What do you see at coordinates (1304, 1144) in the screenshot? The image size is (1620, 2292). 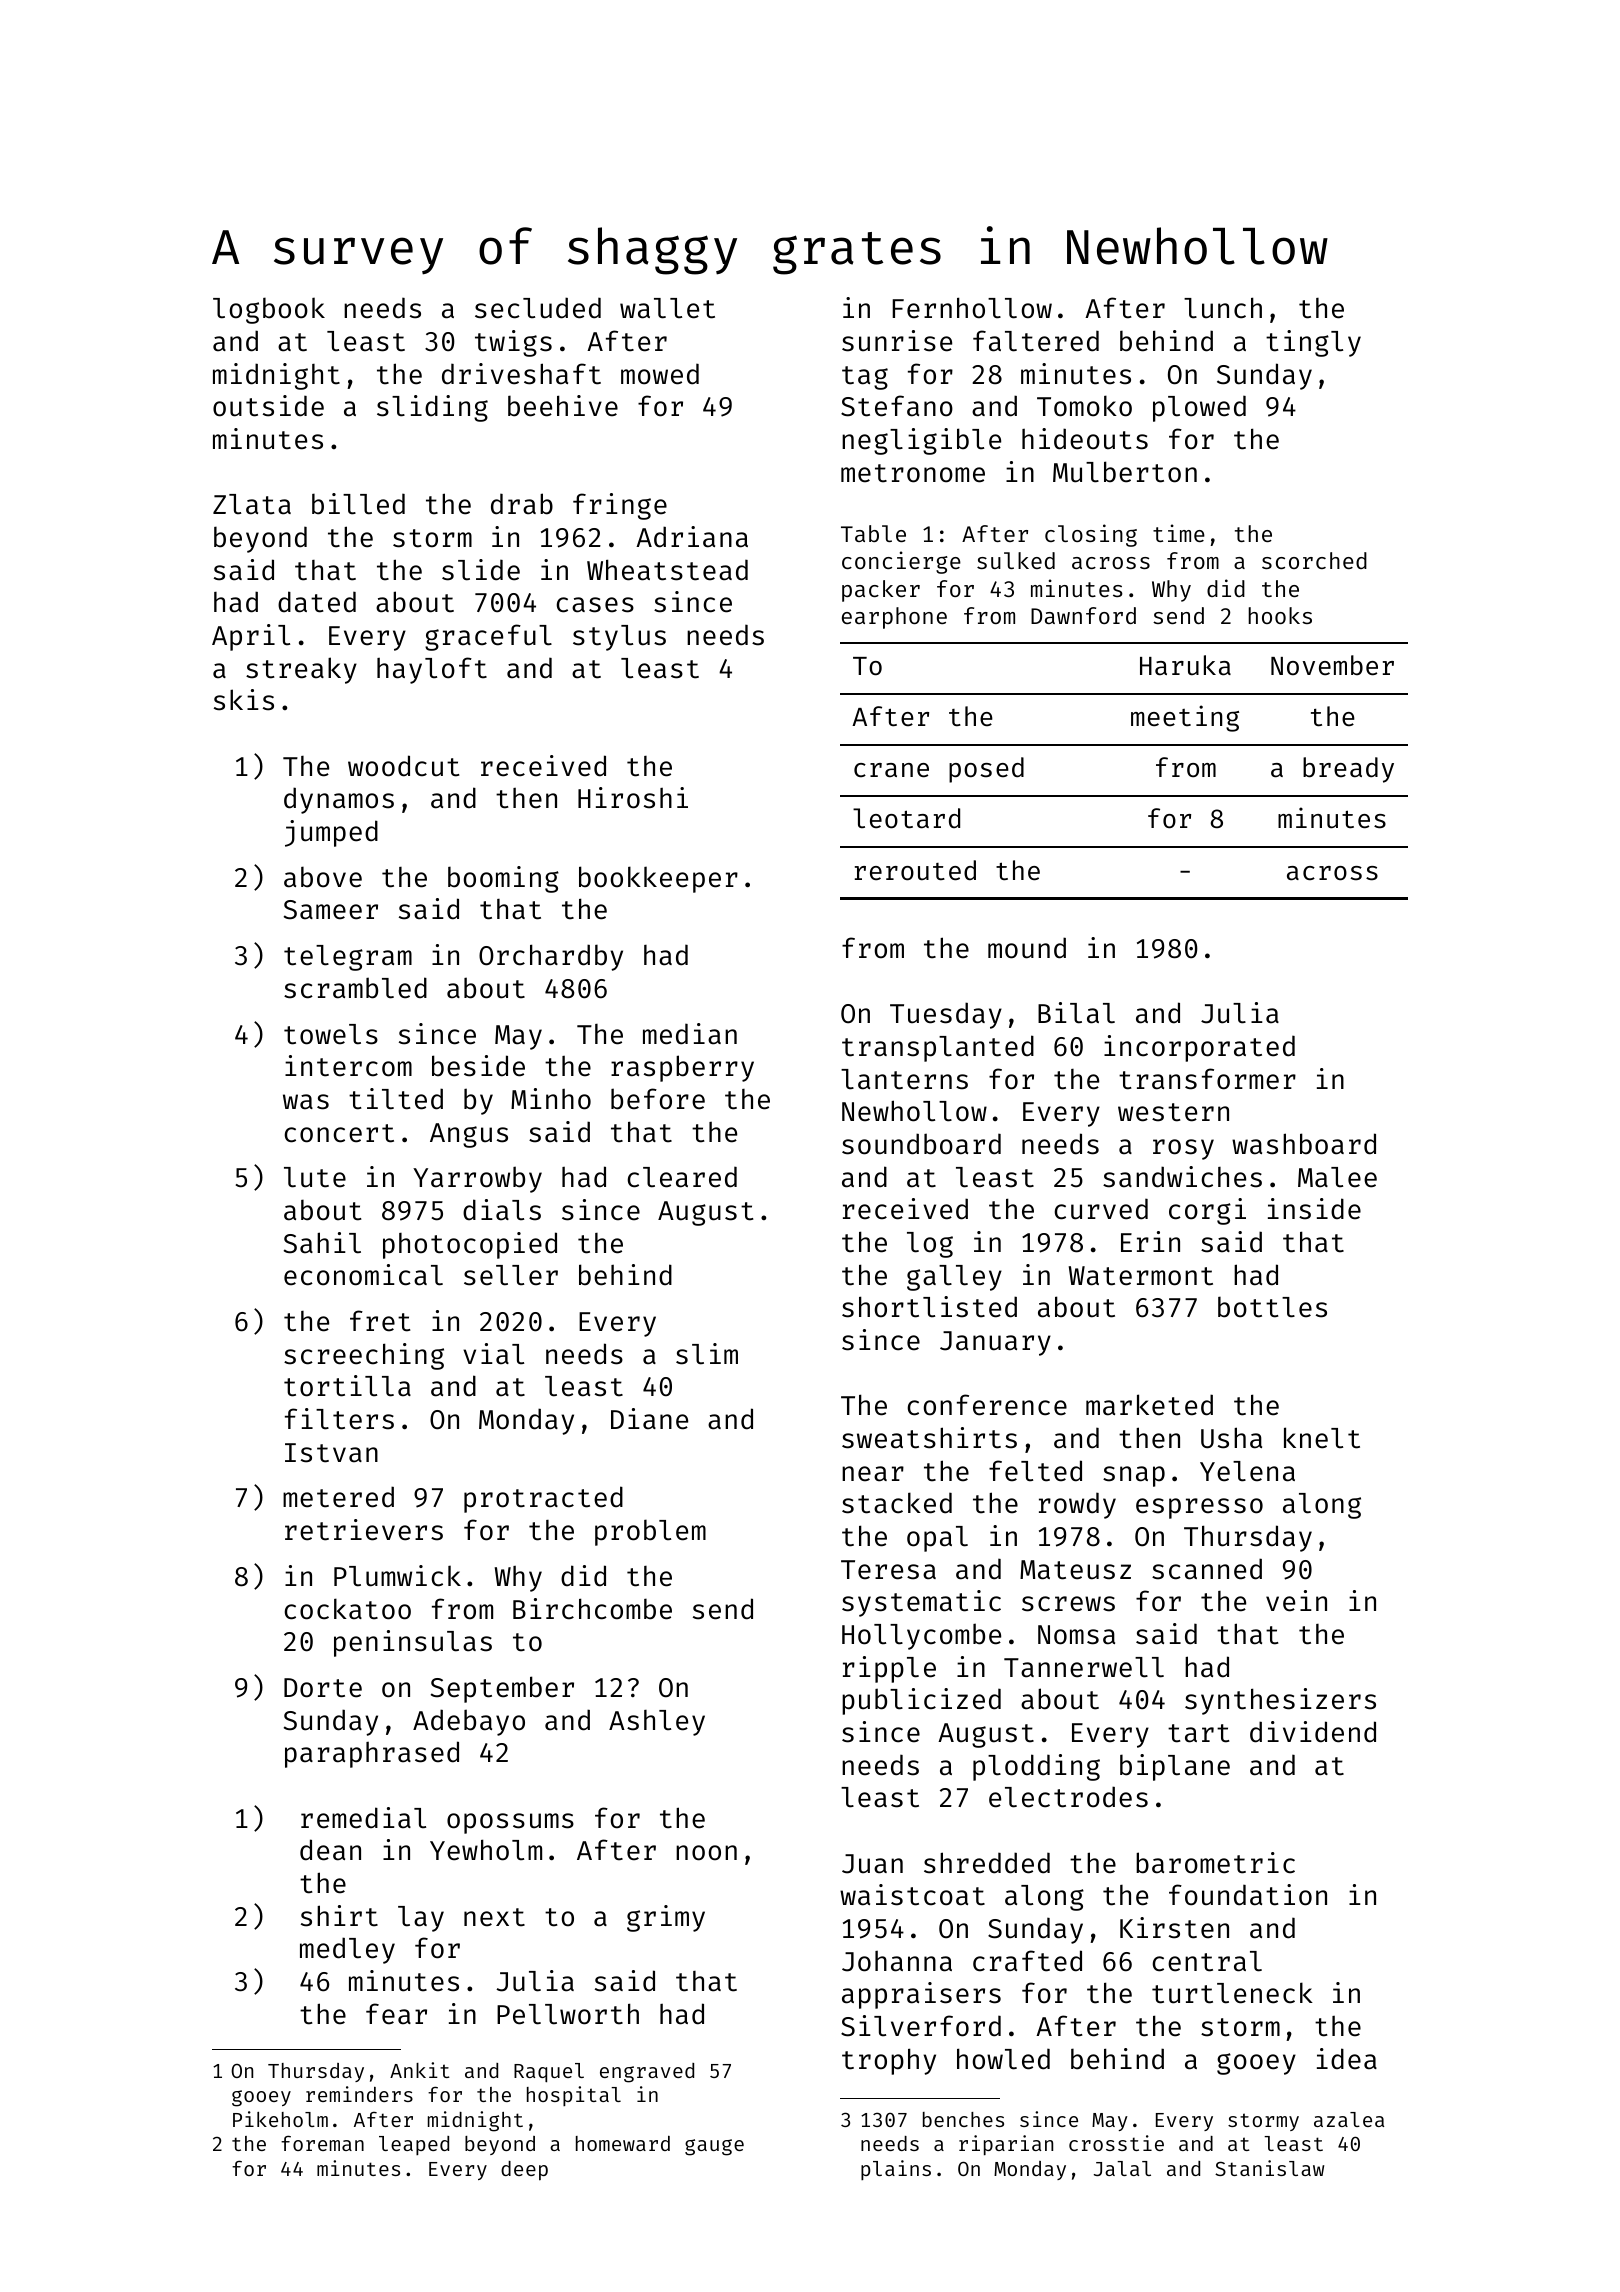 I see `washboard` at bounding box center [1304, 1144].
